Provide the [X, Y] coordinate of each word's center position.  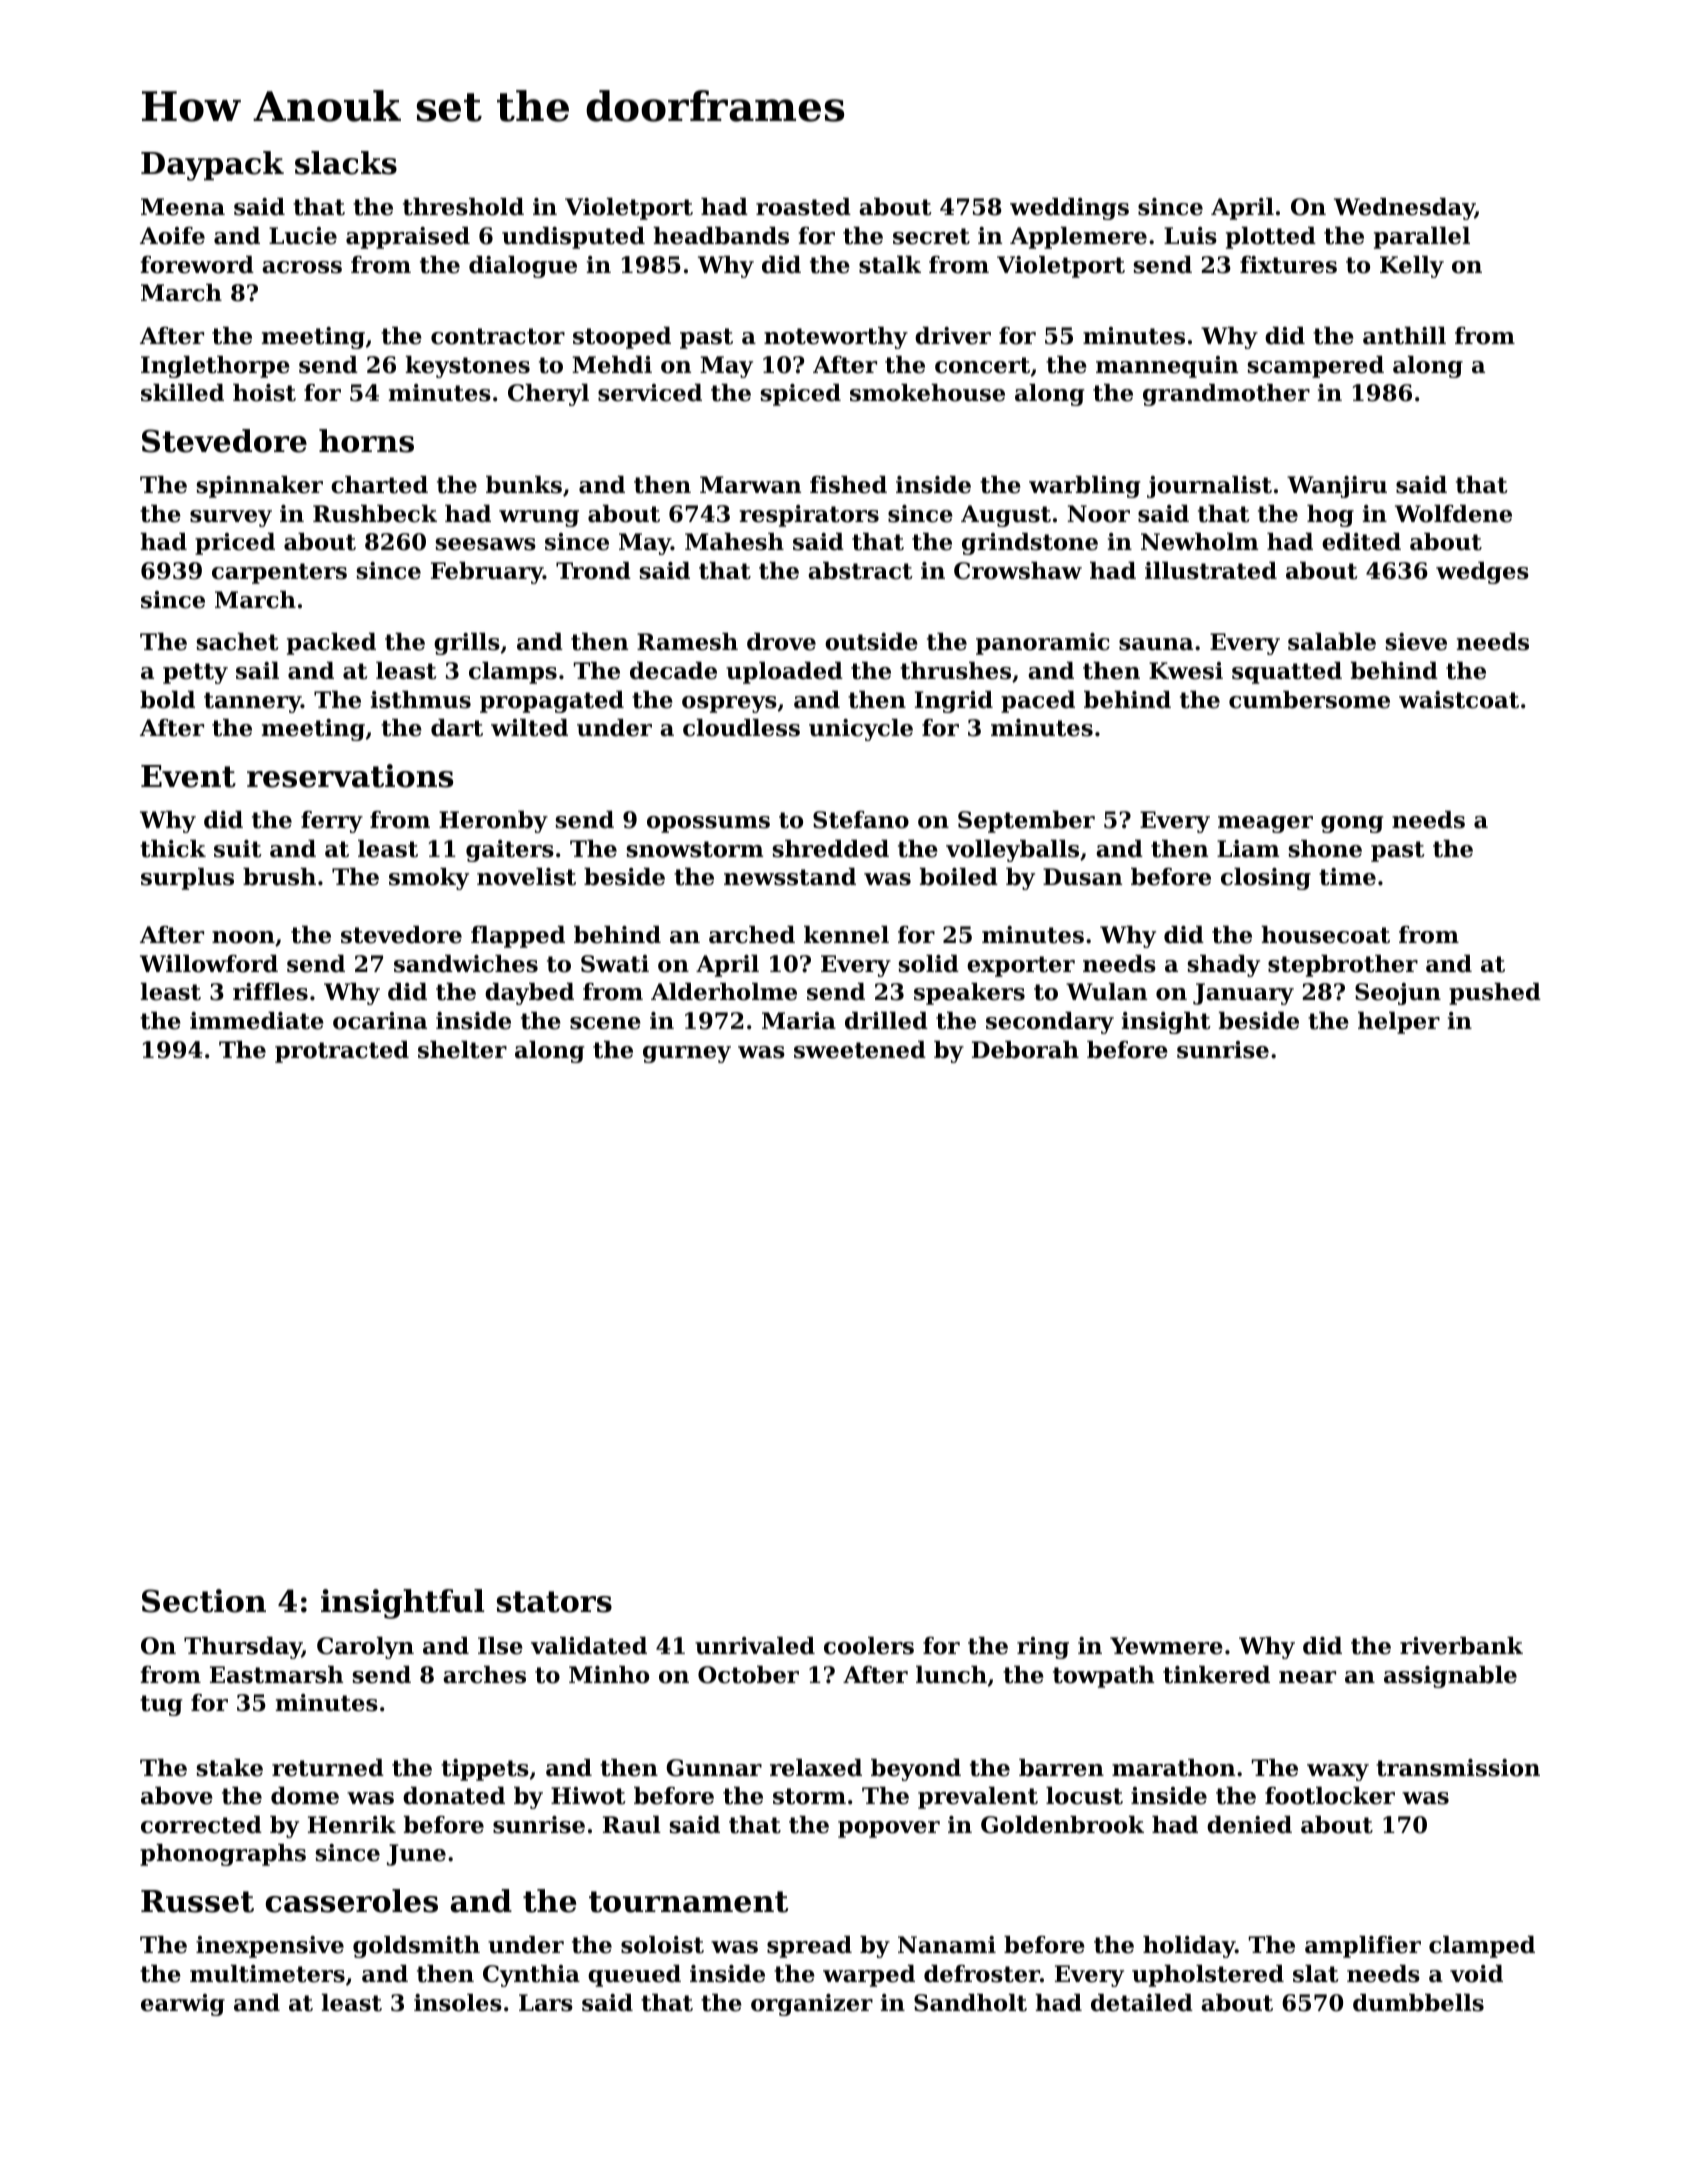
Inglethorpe [215, 367]
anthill [1404, 336]
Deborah [1025, 1050]
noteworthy [836, 338]
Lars [546, 2003]
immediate [257, 1021]
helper [1399, 1023]
